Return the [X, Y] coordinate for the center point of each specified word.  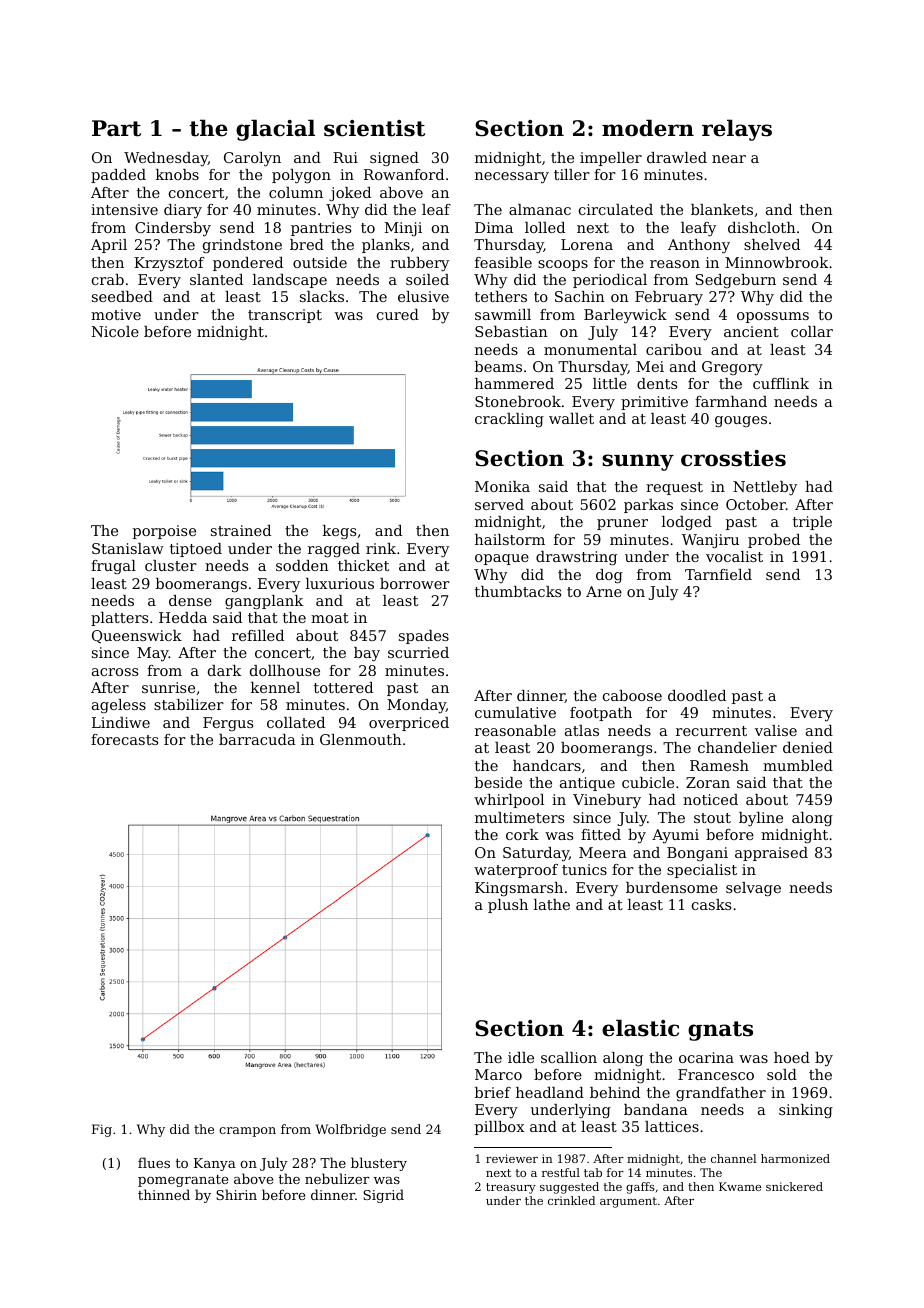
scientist [374, 128]
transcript [285, 316]
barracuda [257, 739]
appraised [771, 854]
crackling [509, 420]
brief [493, 1092]
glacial [275, 130]
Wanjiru [710, 541]
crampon [247, 1132]
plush [508, 906]
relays [737, 130]
